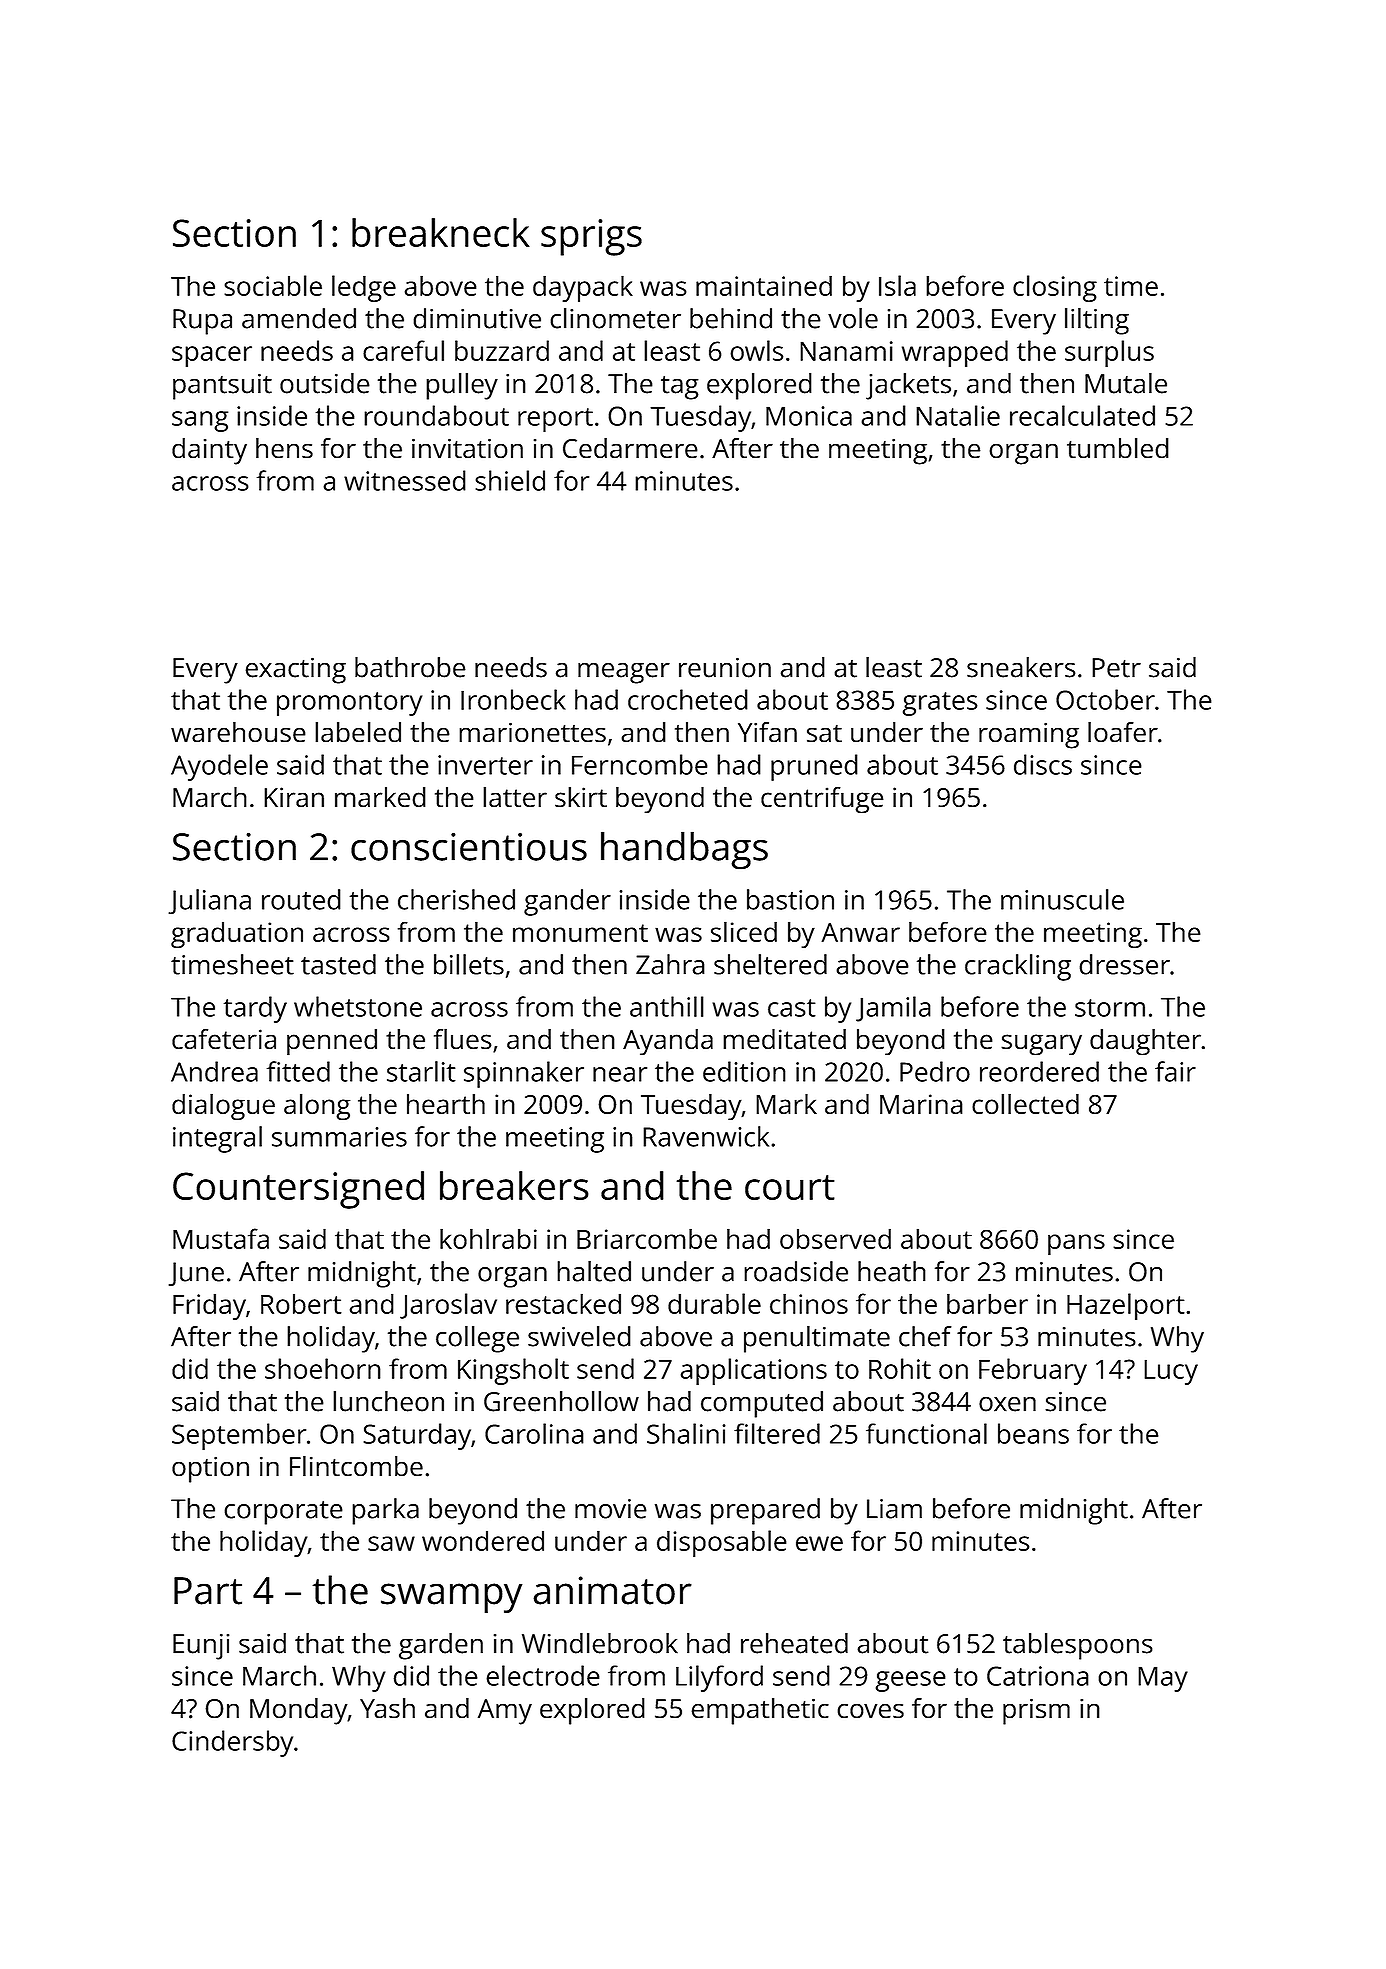 The image size is (1386, 1969). What do you see at coordinates (209, 1306) in the screenshot?
I see `Friday` at bounding box center [209, 1306].
